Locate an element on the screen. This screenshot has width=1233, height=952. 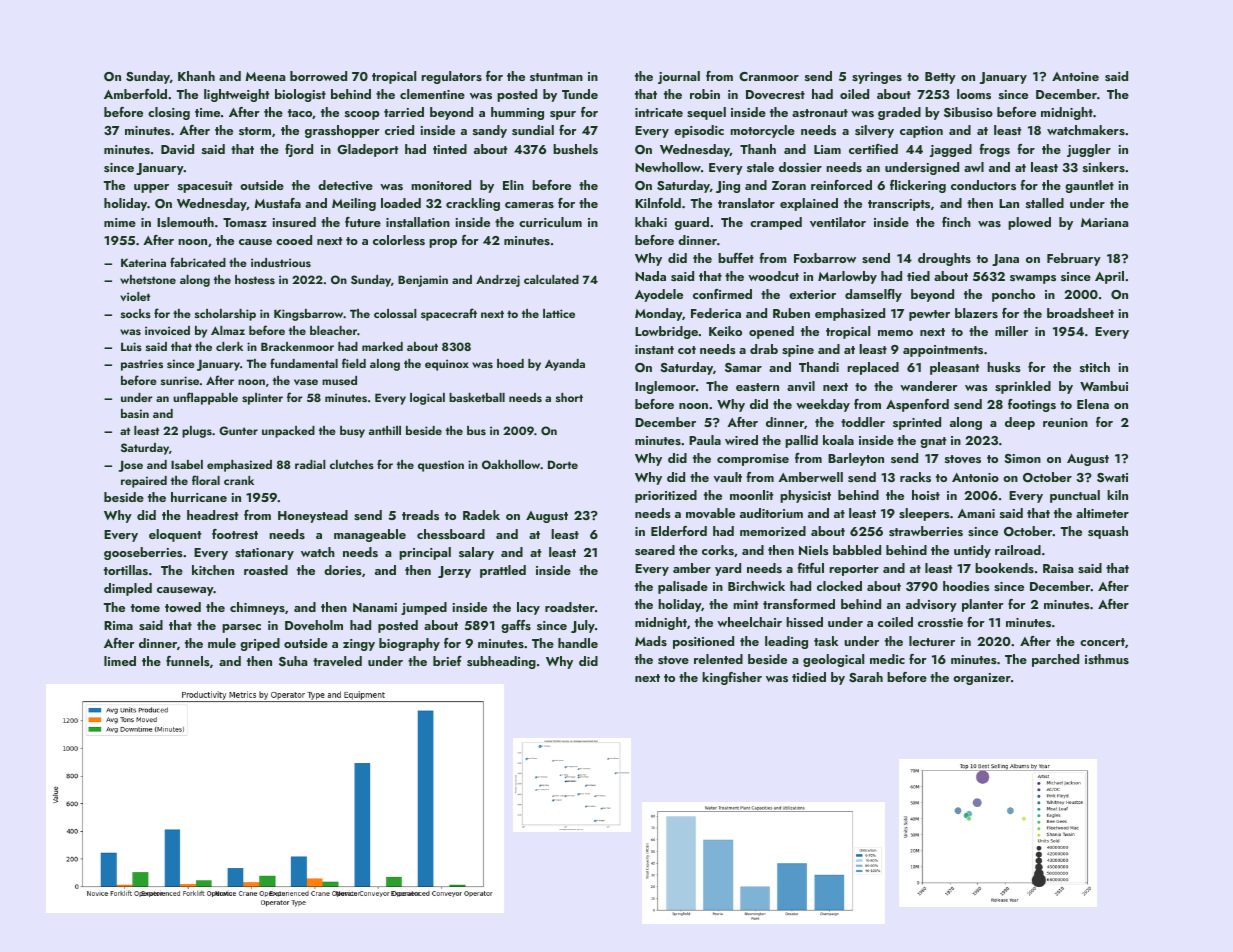
basin is located at coordinates (135, 413).
